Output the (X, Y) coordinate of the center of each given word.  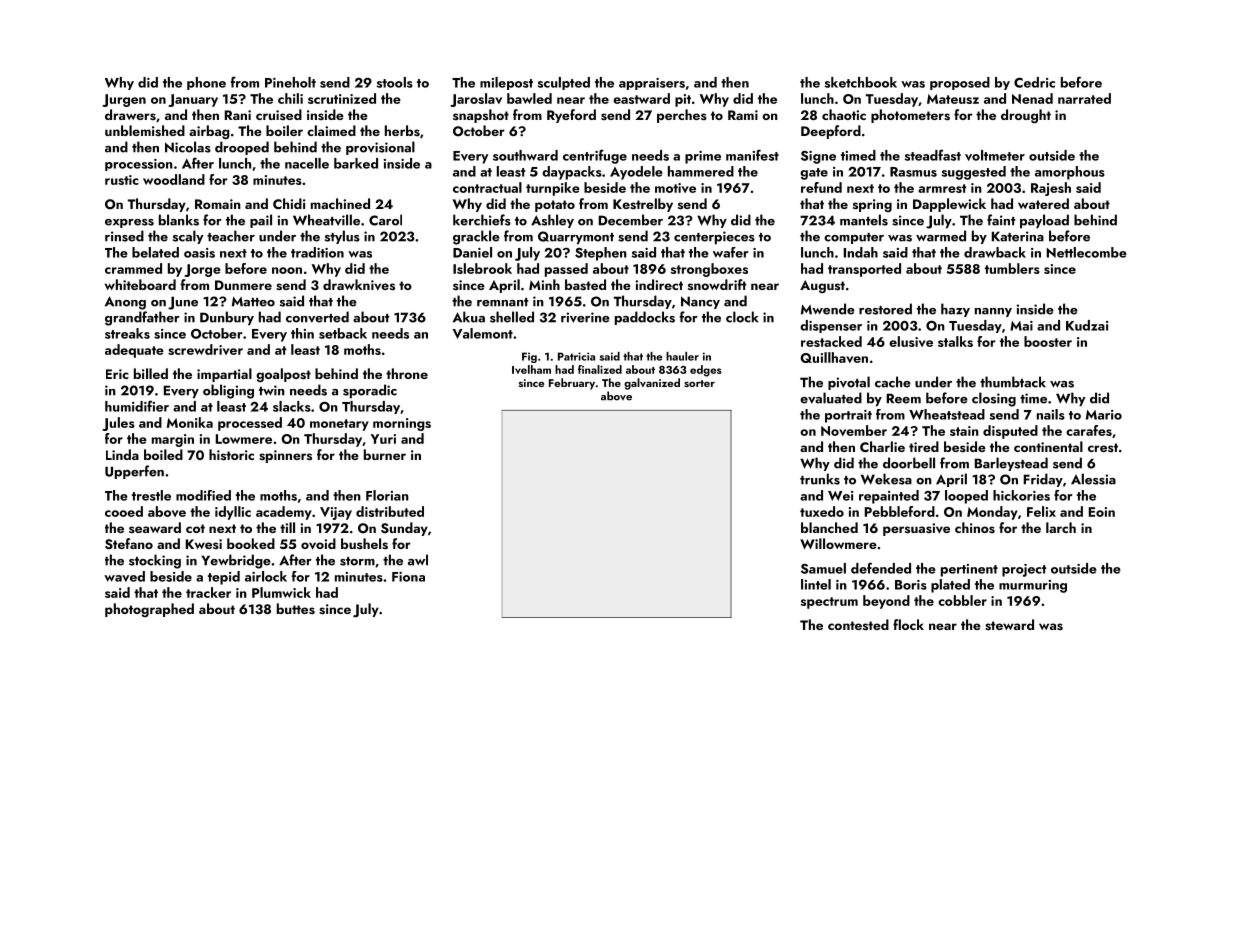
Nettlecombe (1087, 252)
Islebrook (482, 268)
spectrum (829, 603)
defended (881, 568)
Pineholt (290, 82)
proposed (960, 83)
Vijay (336, 513)
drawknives (359, 284)
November (854, 430)
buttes (296, 608)
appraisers (652, 84)
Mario (1104, 415)
